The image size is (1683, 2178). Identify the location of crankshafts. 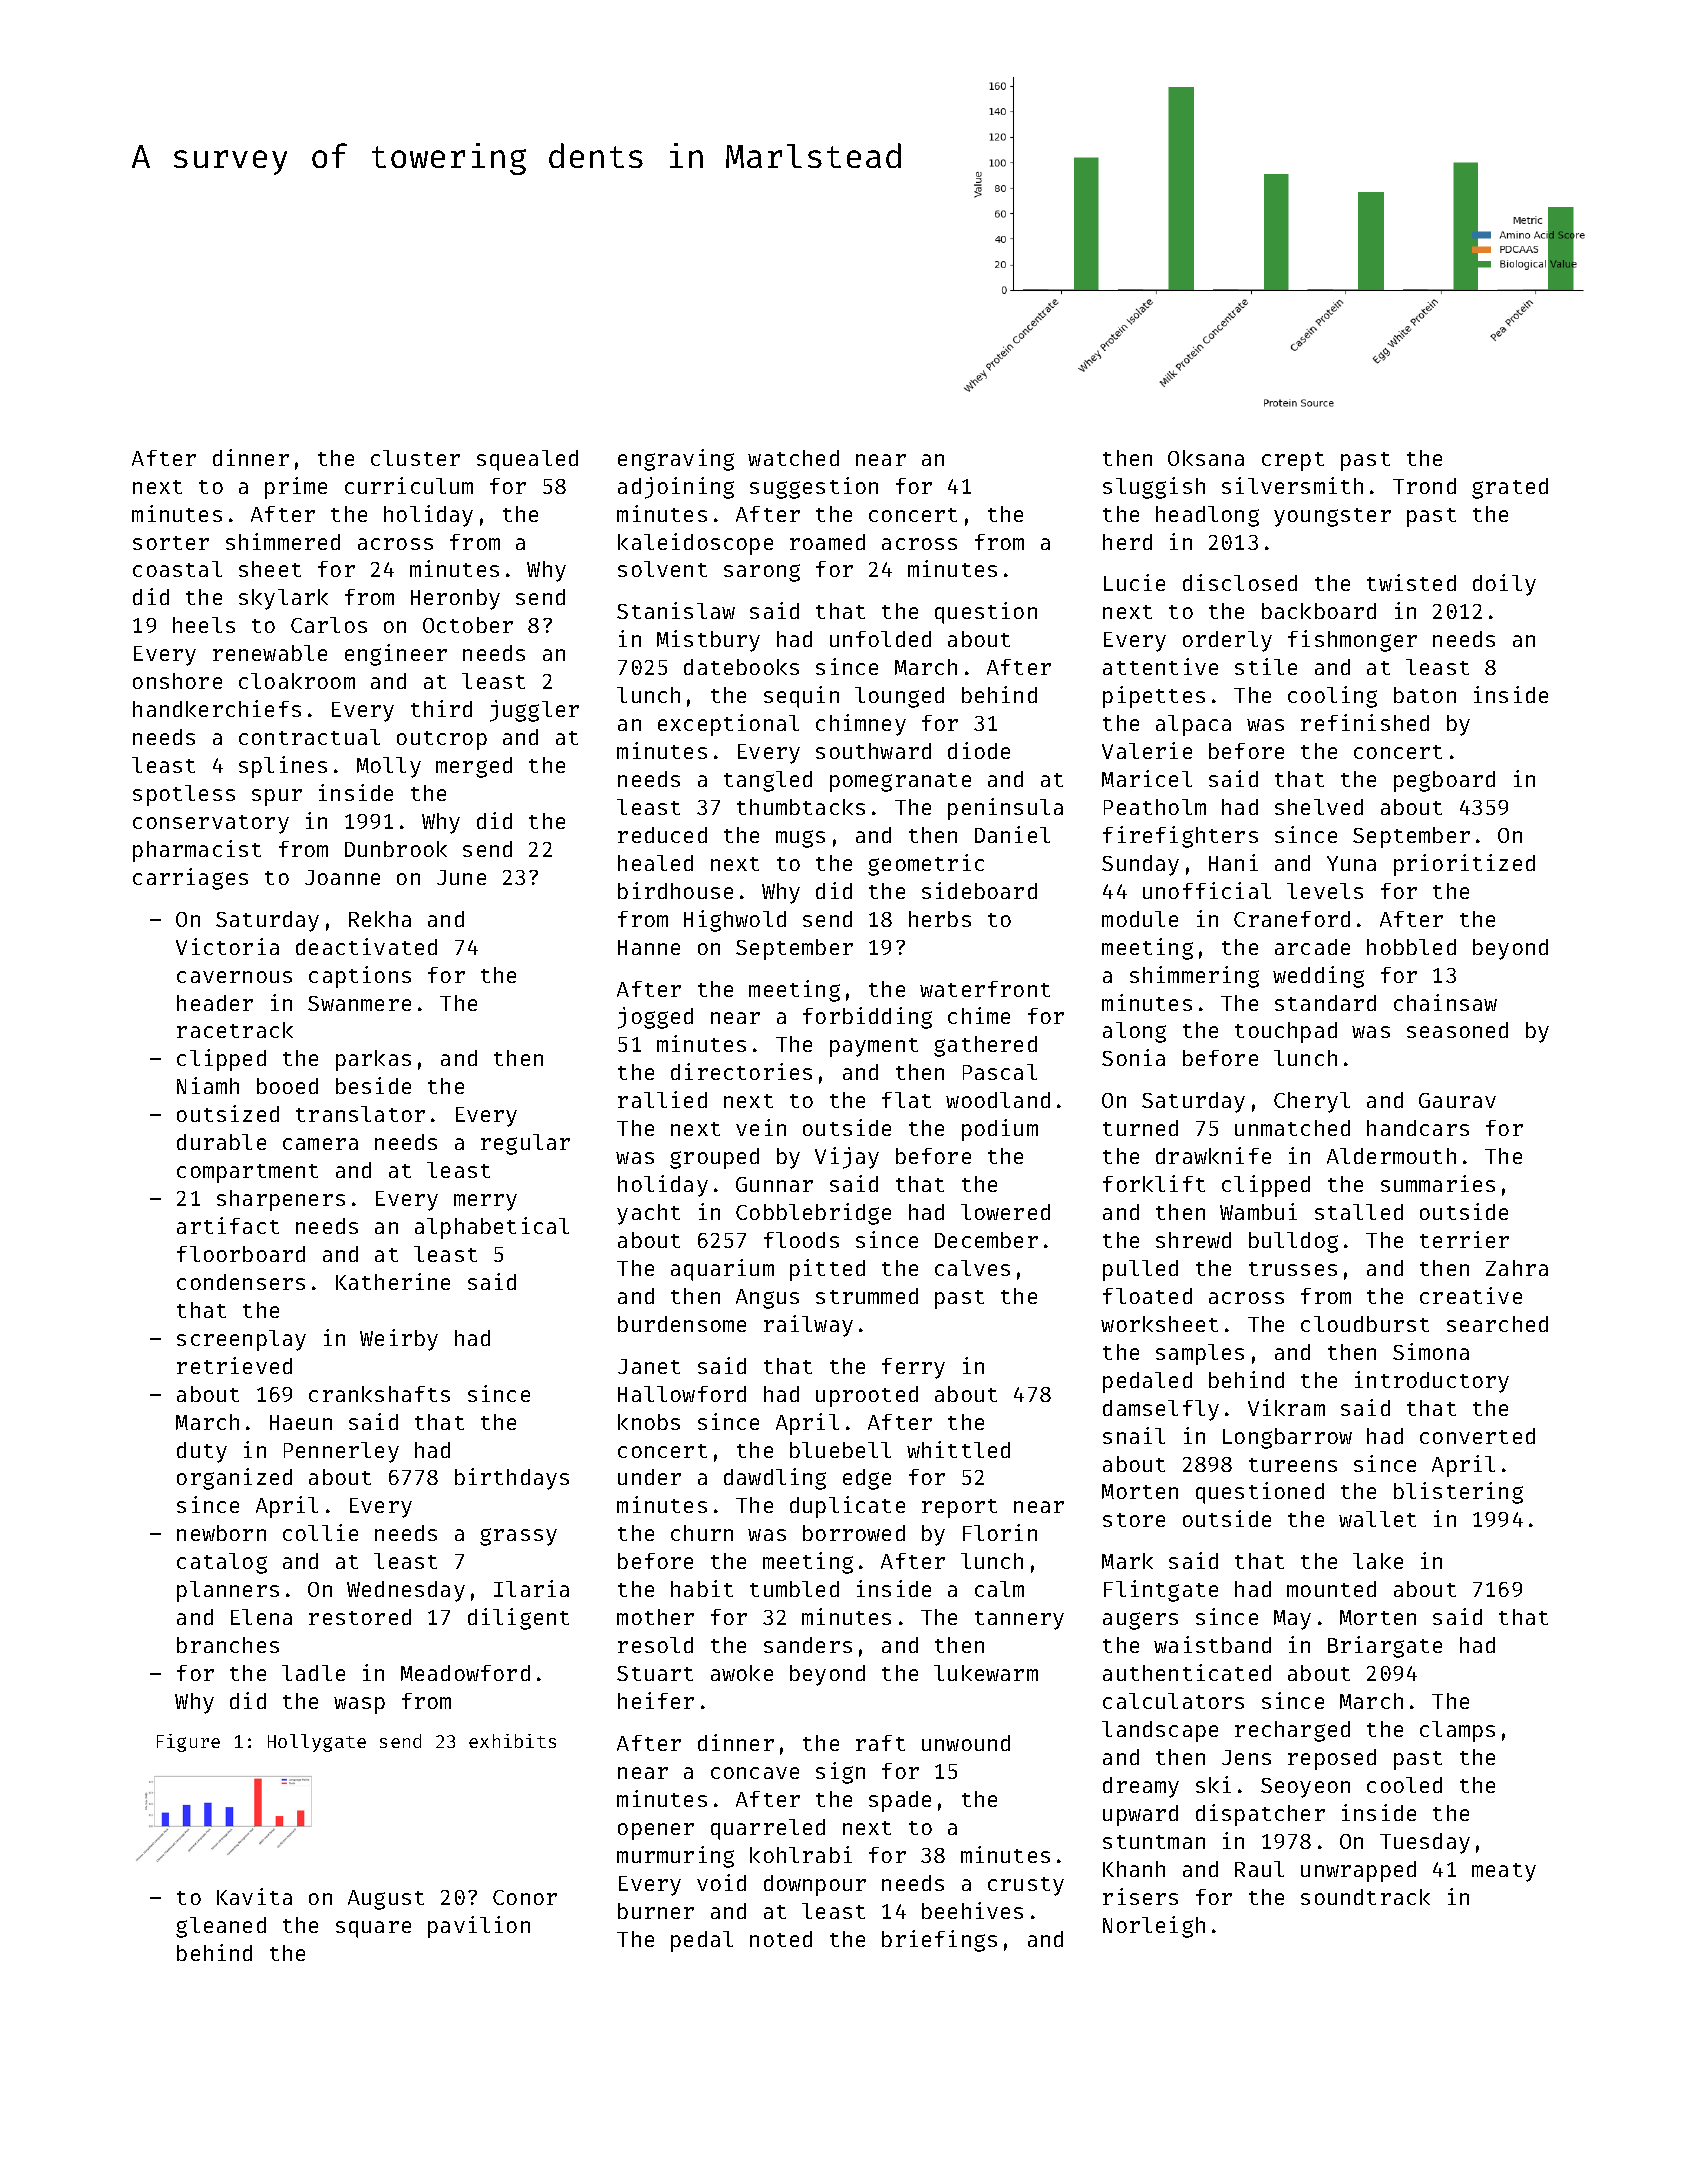
(379, 1394).
